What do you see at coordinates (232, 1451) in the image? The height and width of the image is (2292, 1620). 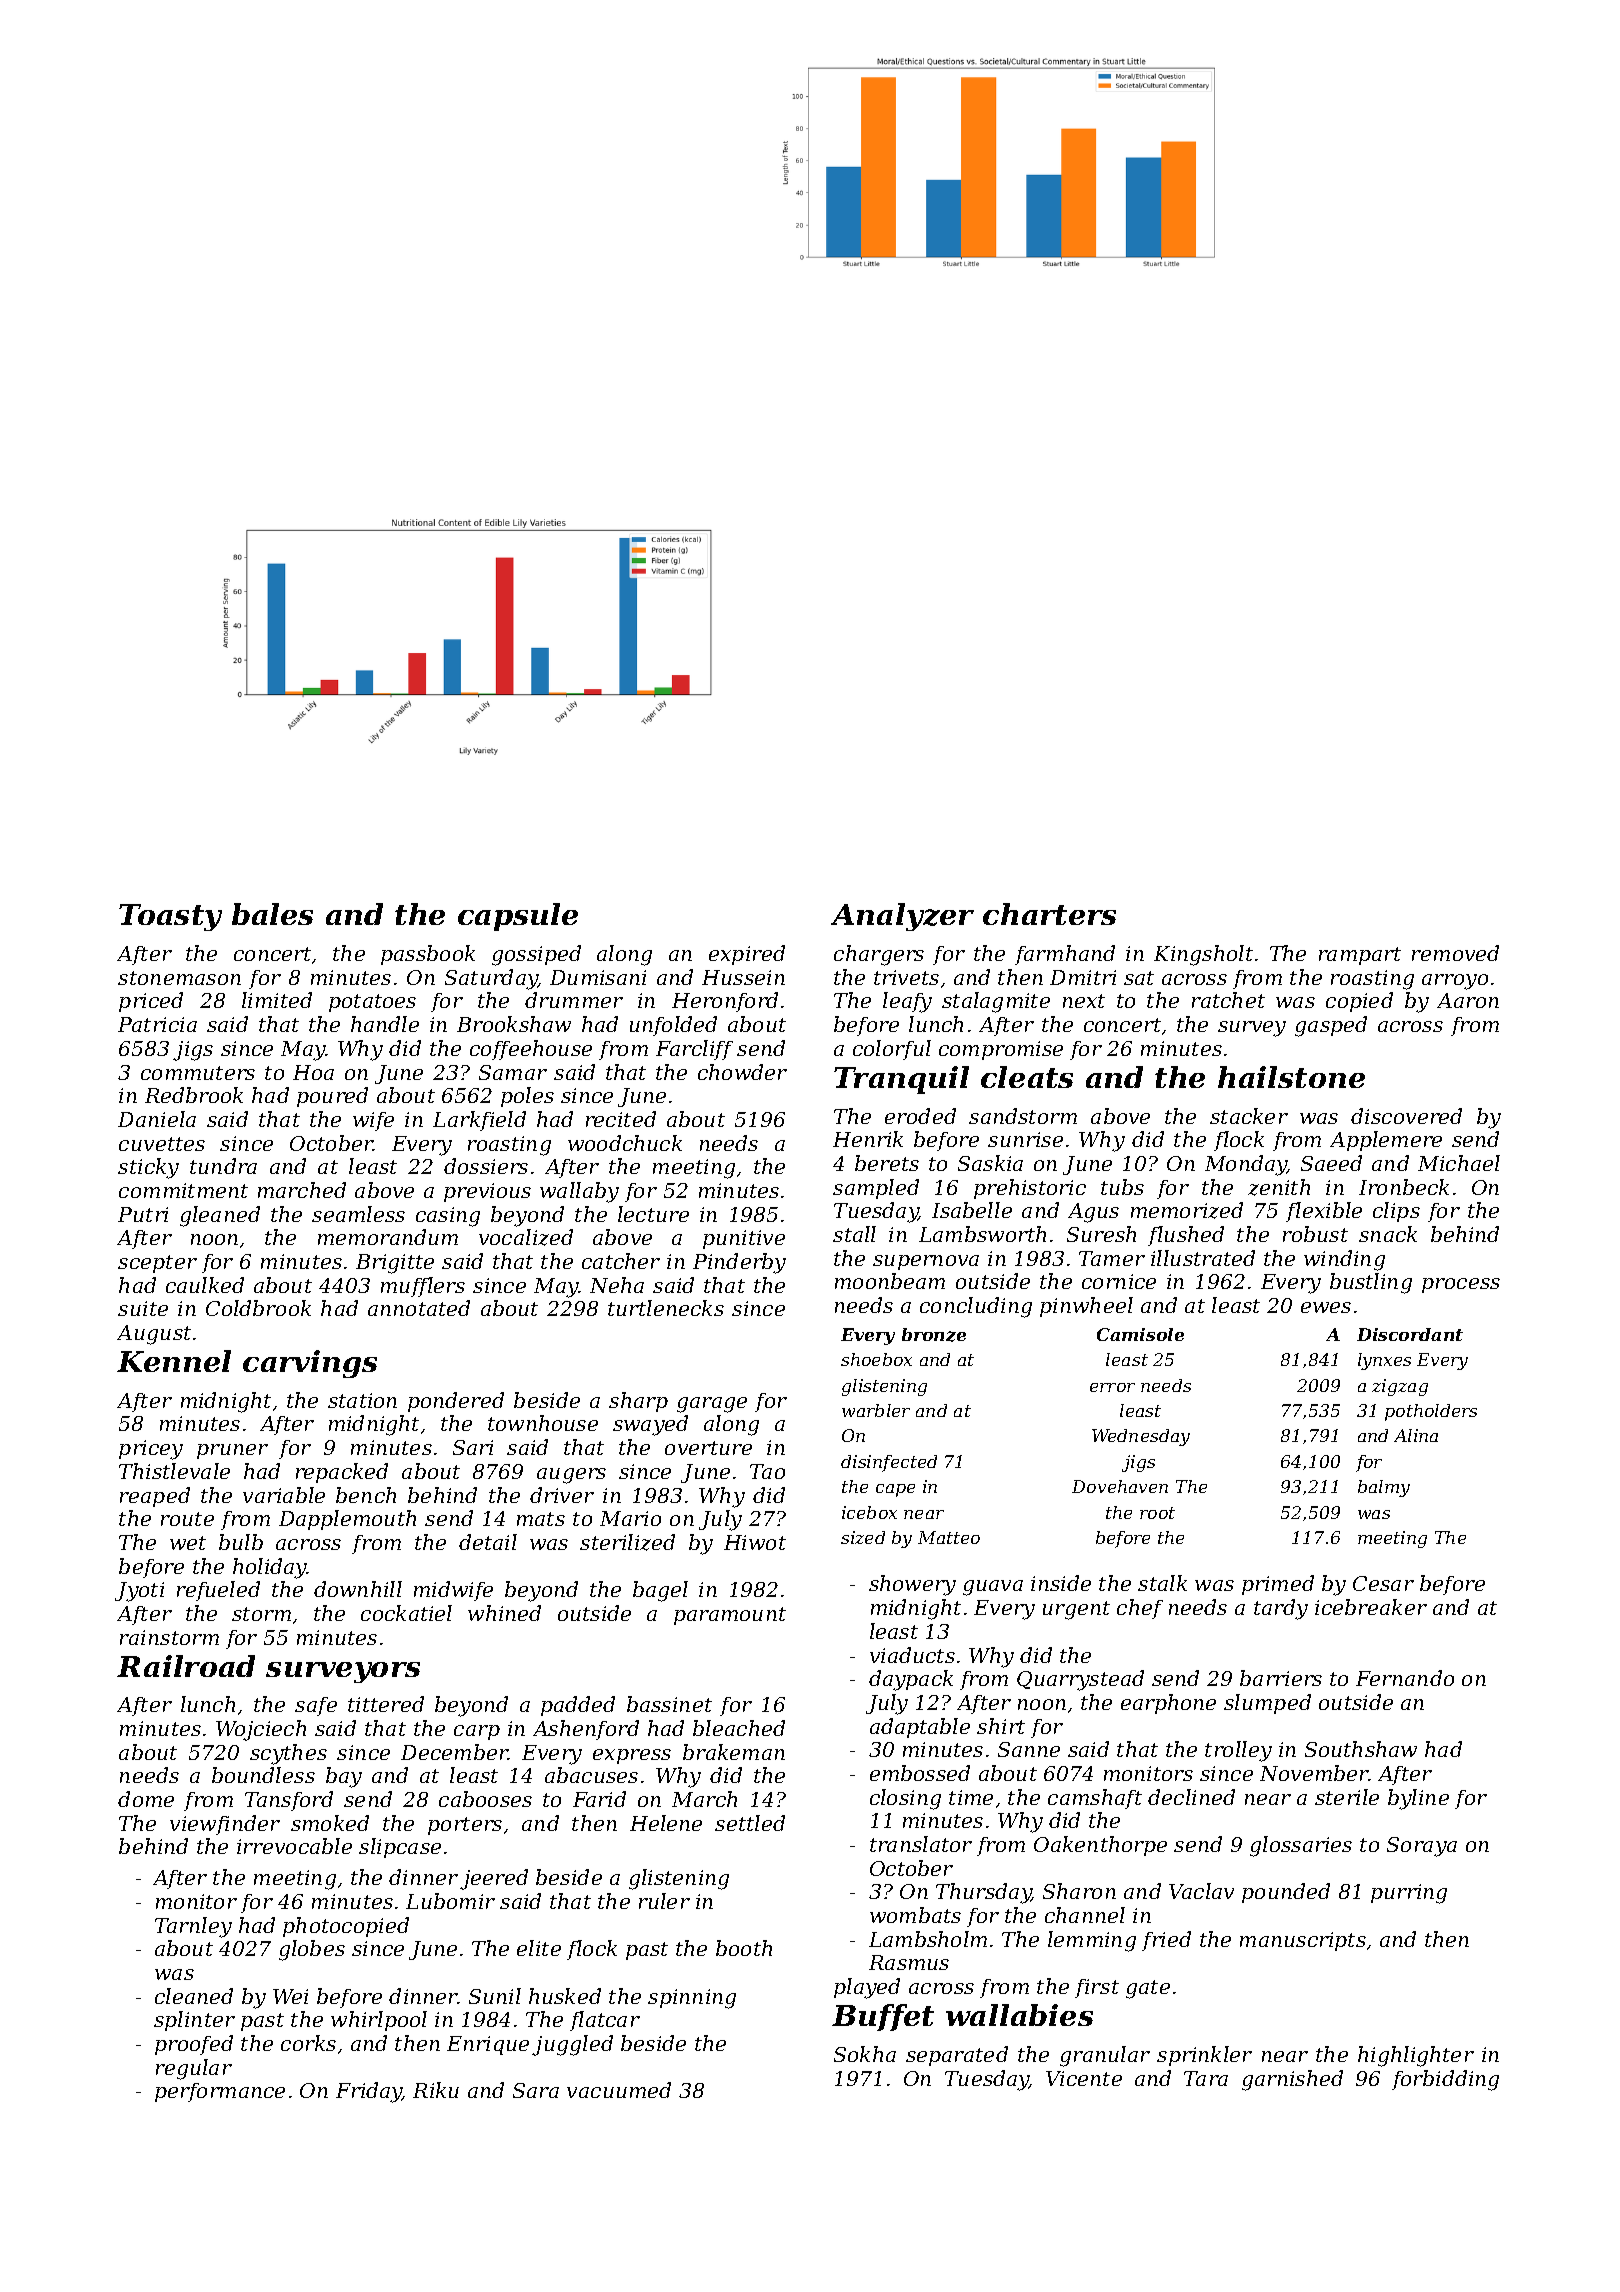 I see `pruner` at bounding box center [232, 1451].
